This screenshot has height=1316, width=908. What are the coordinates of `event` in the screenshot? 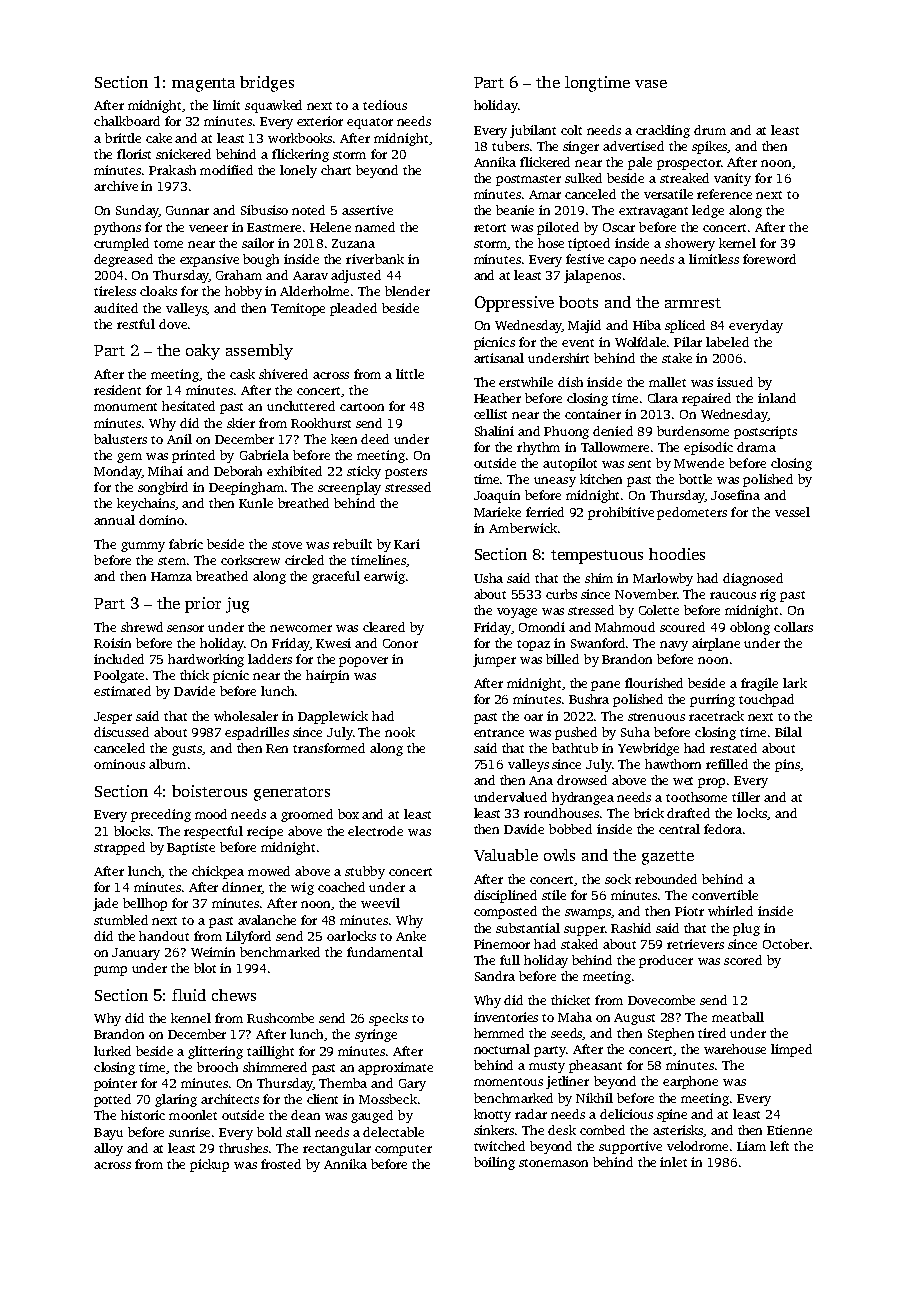 It's located at (578, 343).
